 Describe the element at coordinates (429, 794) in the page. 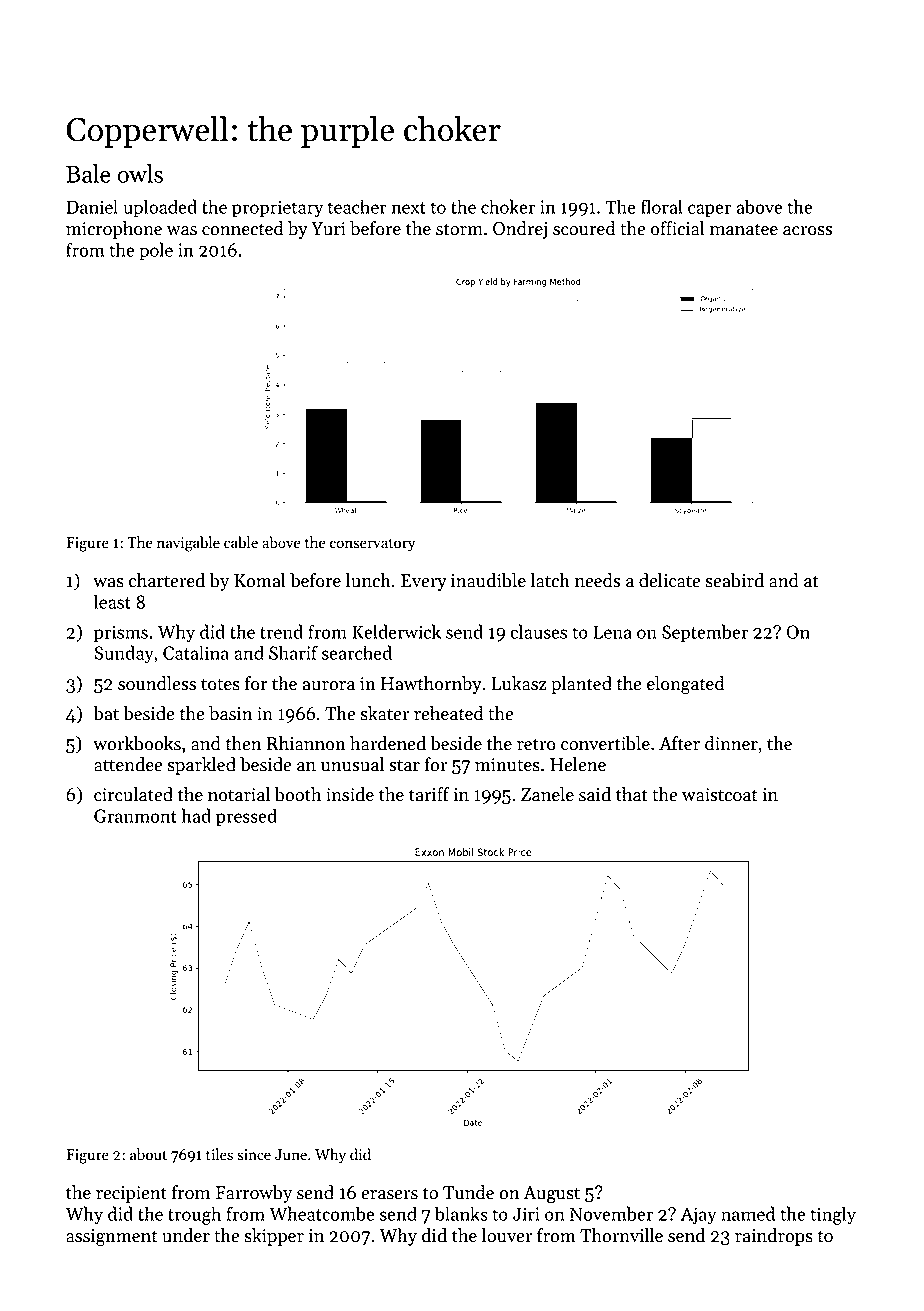

I see `tariff` at that location.
